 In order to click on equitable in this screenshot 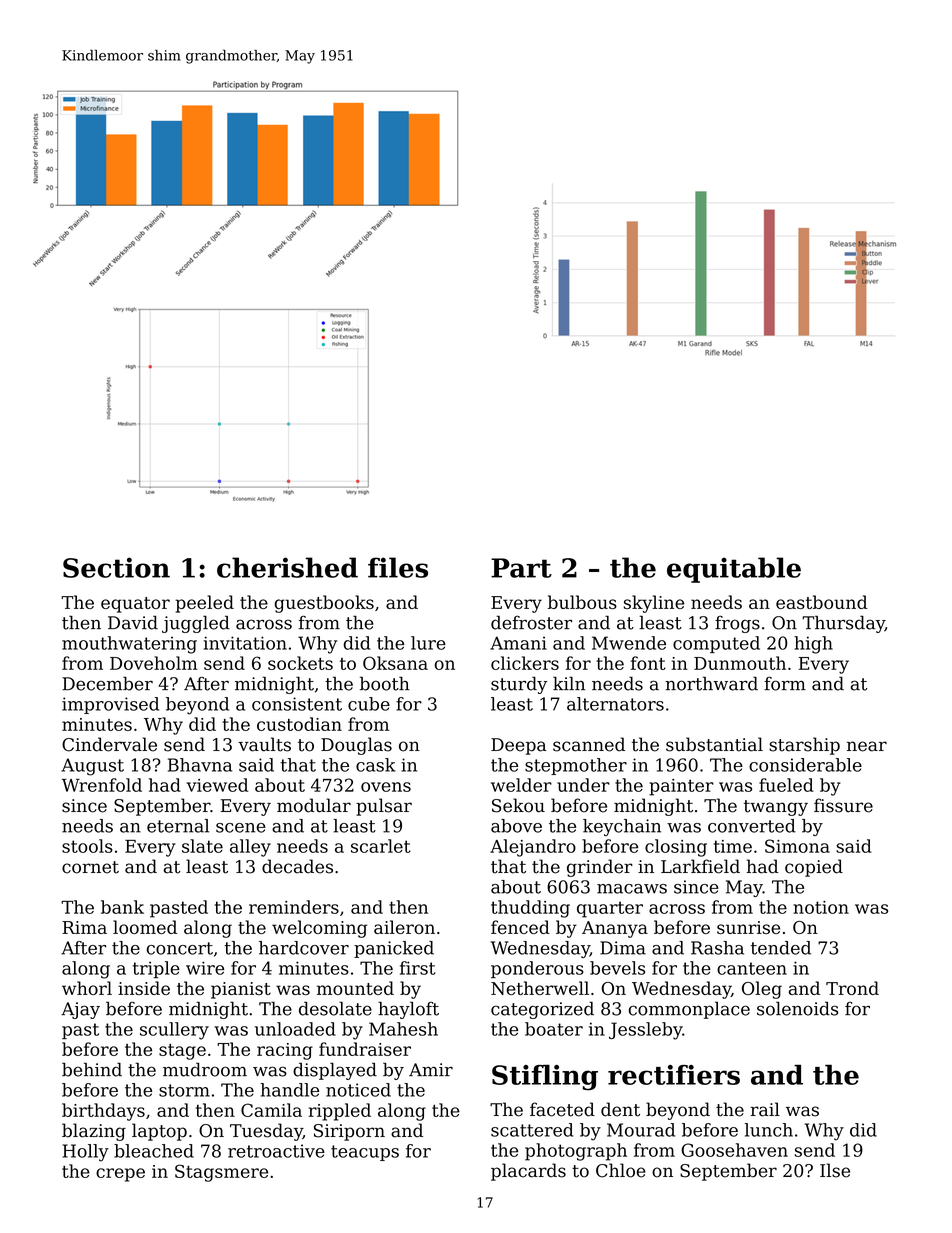, I will do `click(734, 570)`.
